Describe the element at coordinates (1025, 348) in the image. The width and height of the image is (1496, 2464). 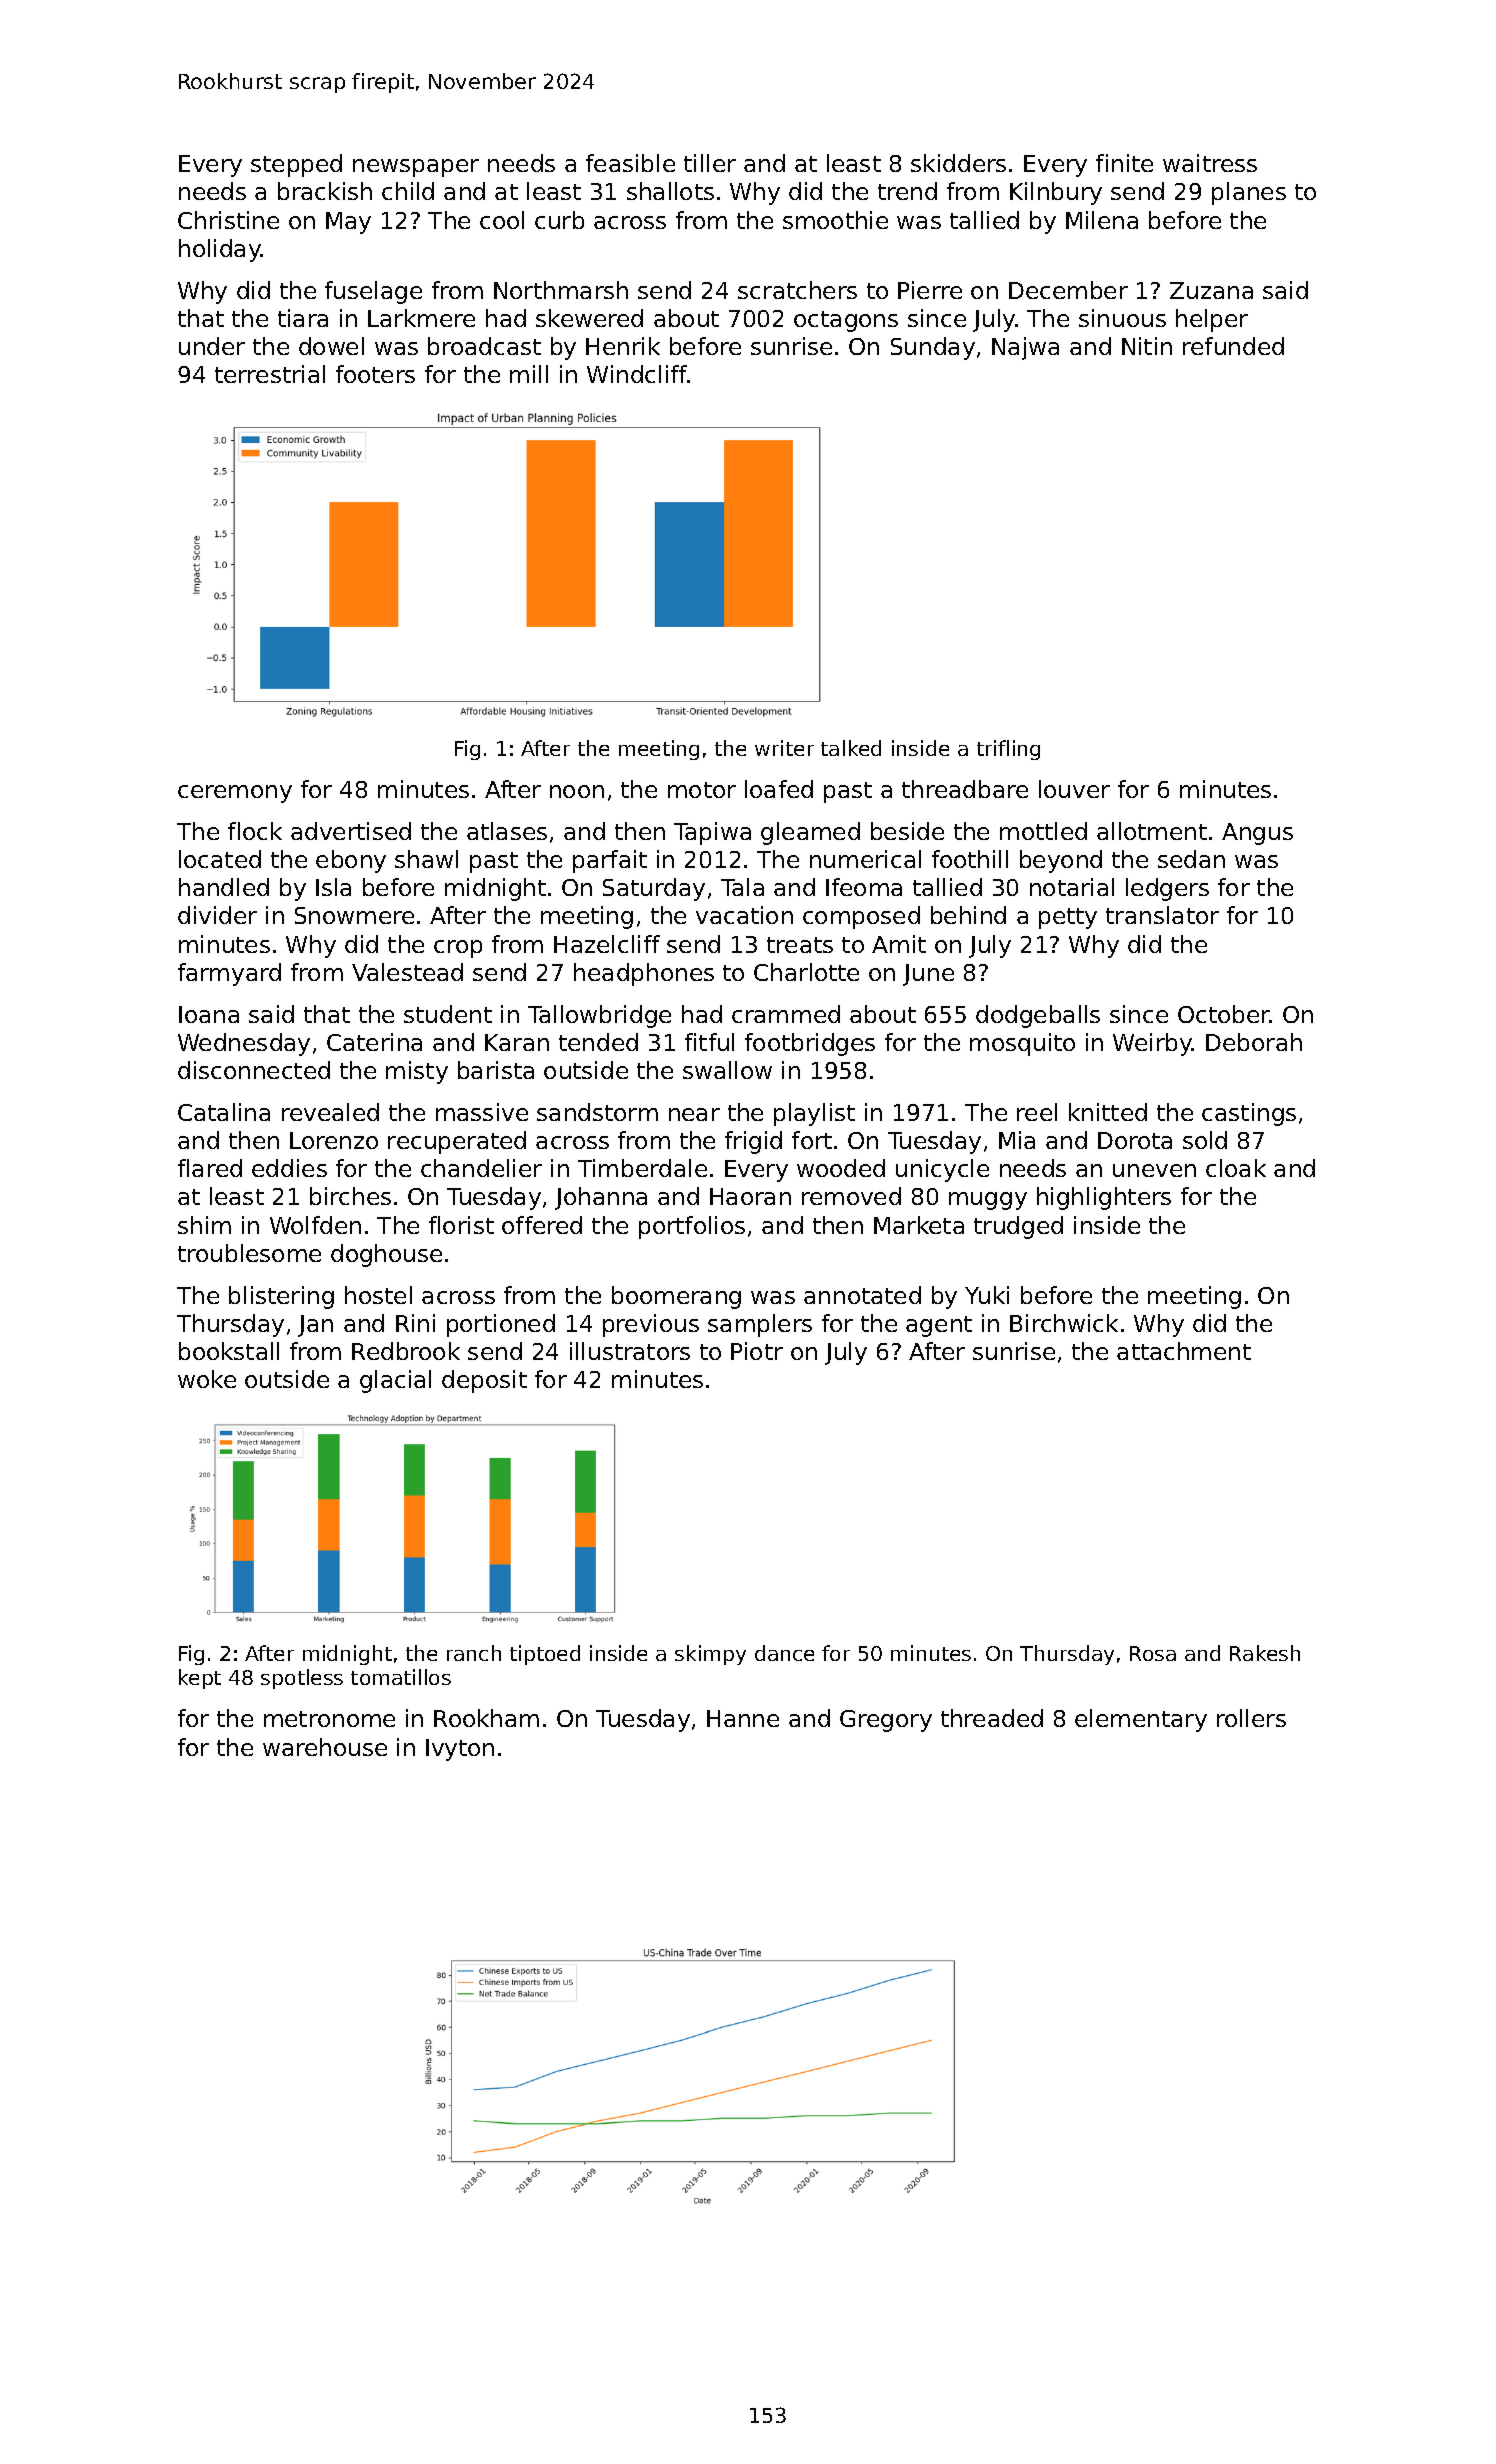
I see `Najwa` at that location.
